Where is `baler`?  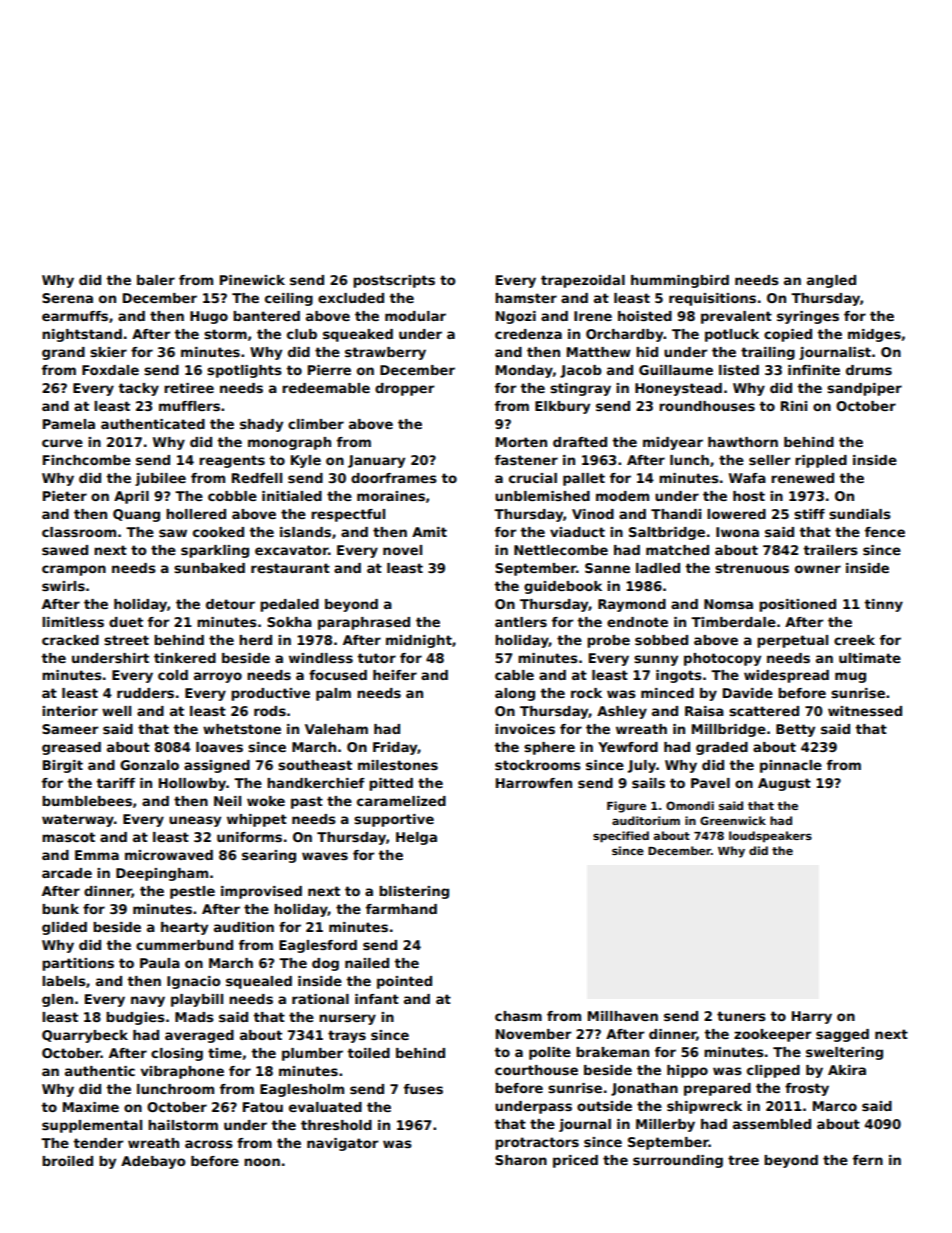 baler is located at coordinates (156, 280).
